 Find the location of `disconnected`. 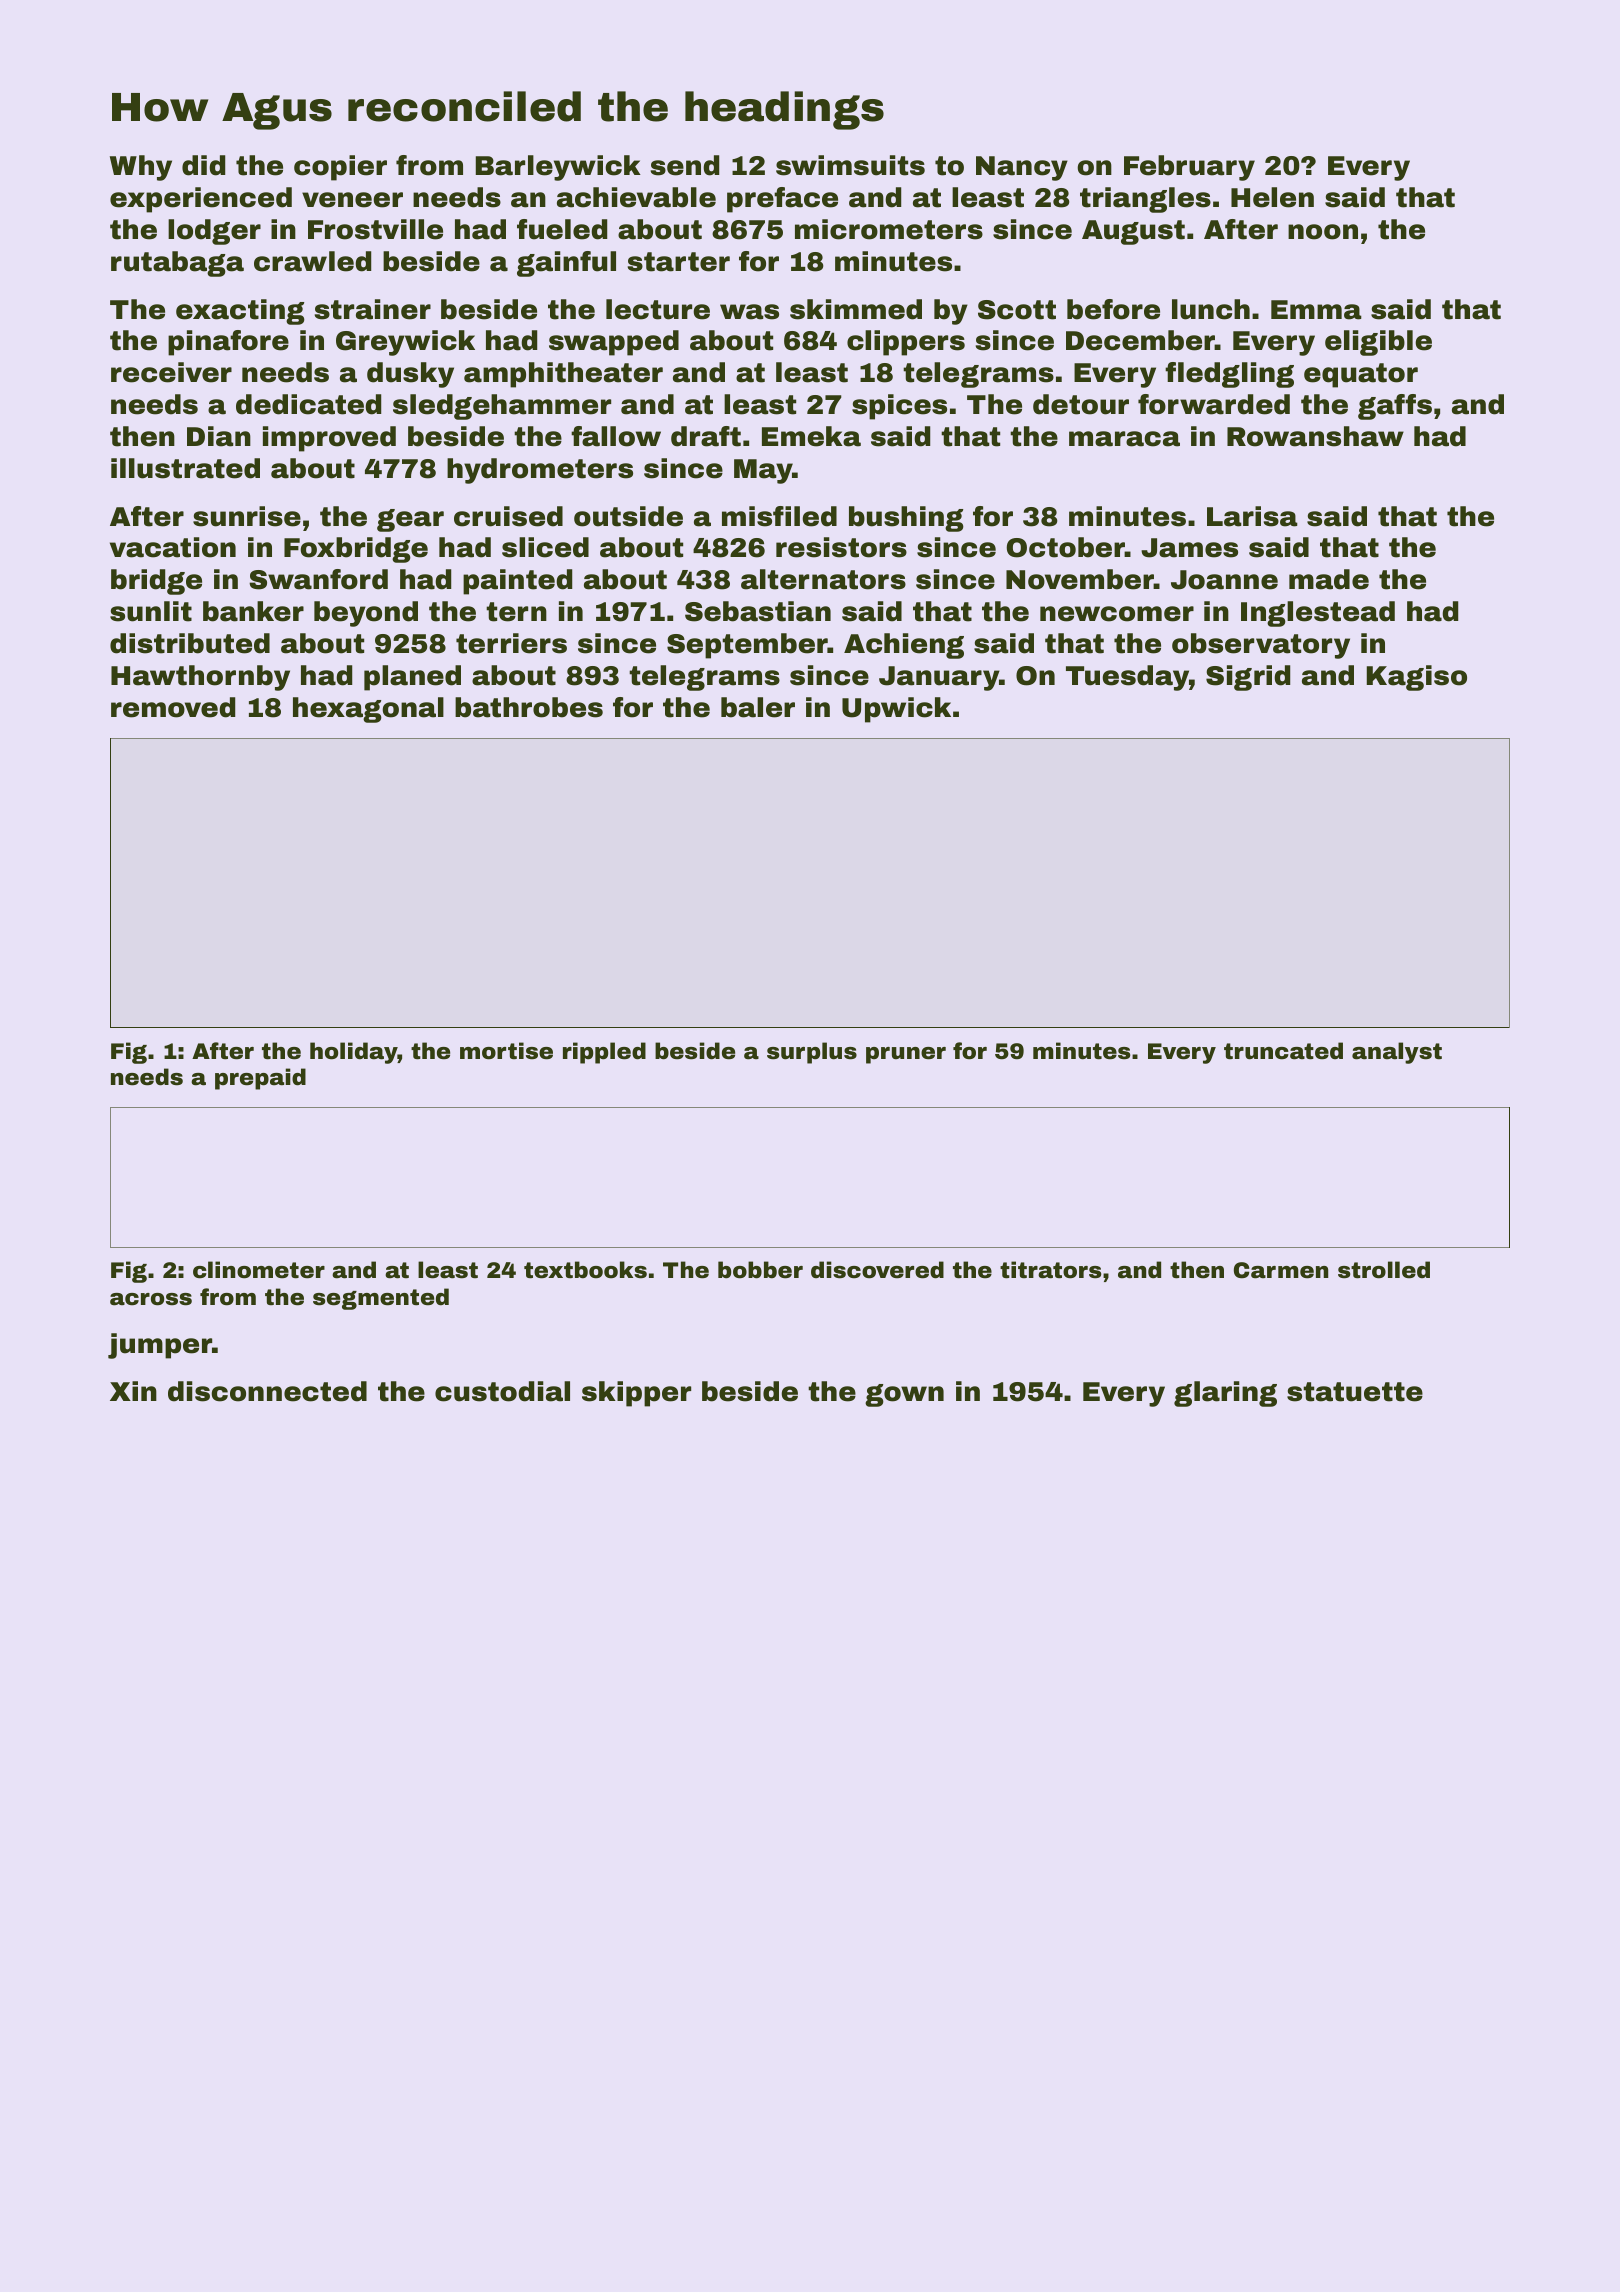

disconnected is located at coordinates (267, 1391).
